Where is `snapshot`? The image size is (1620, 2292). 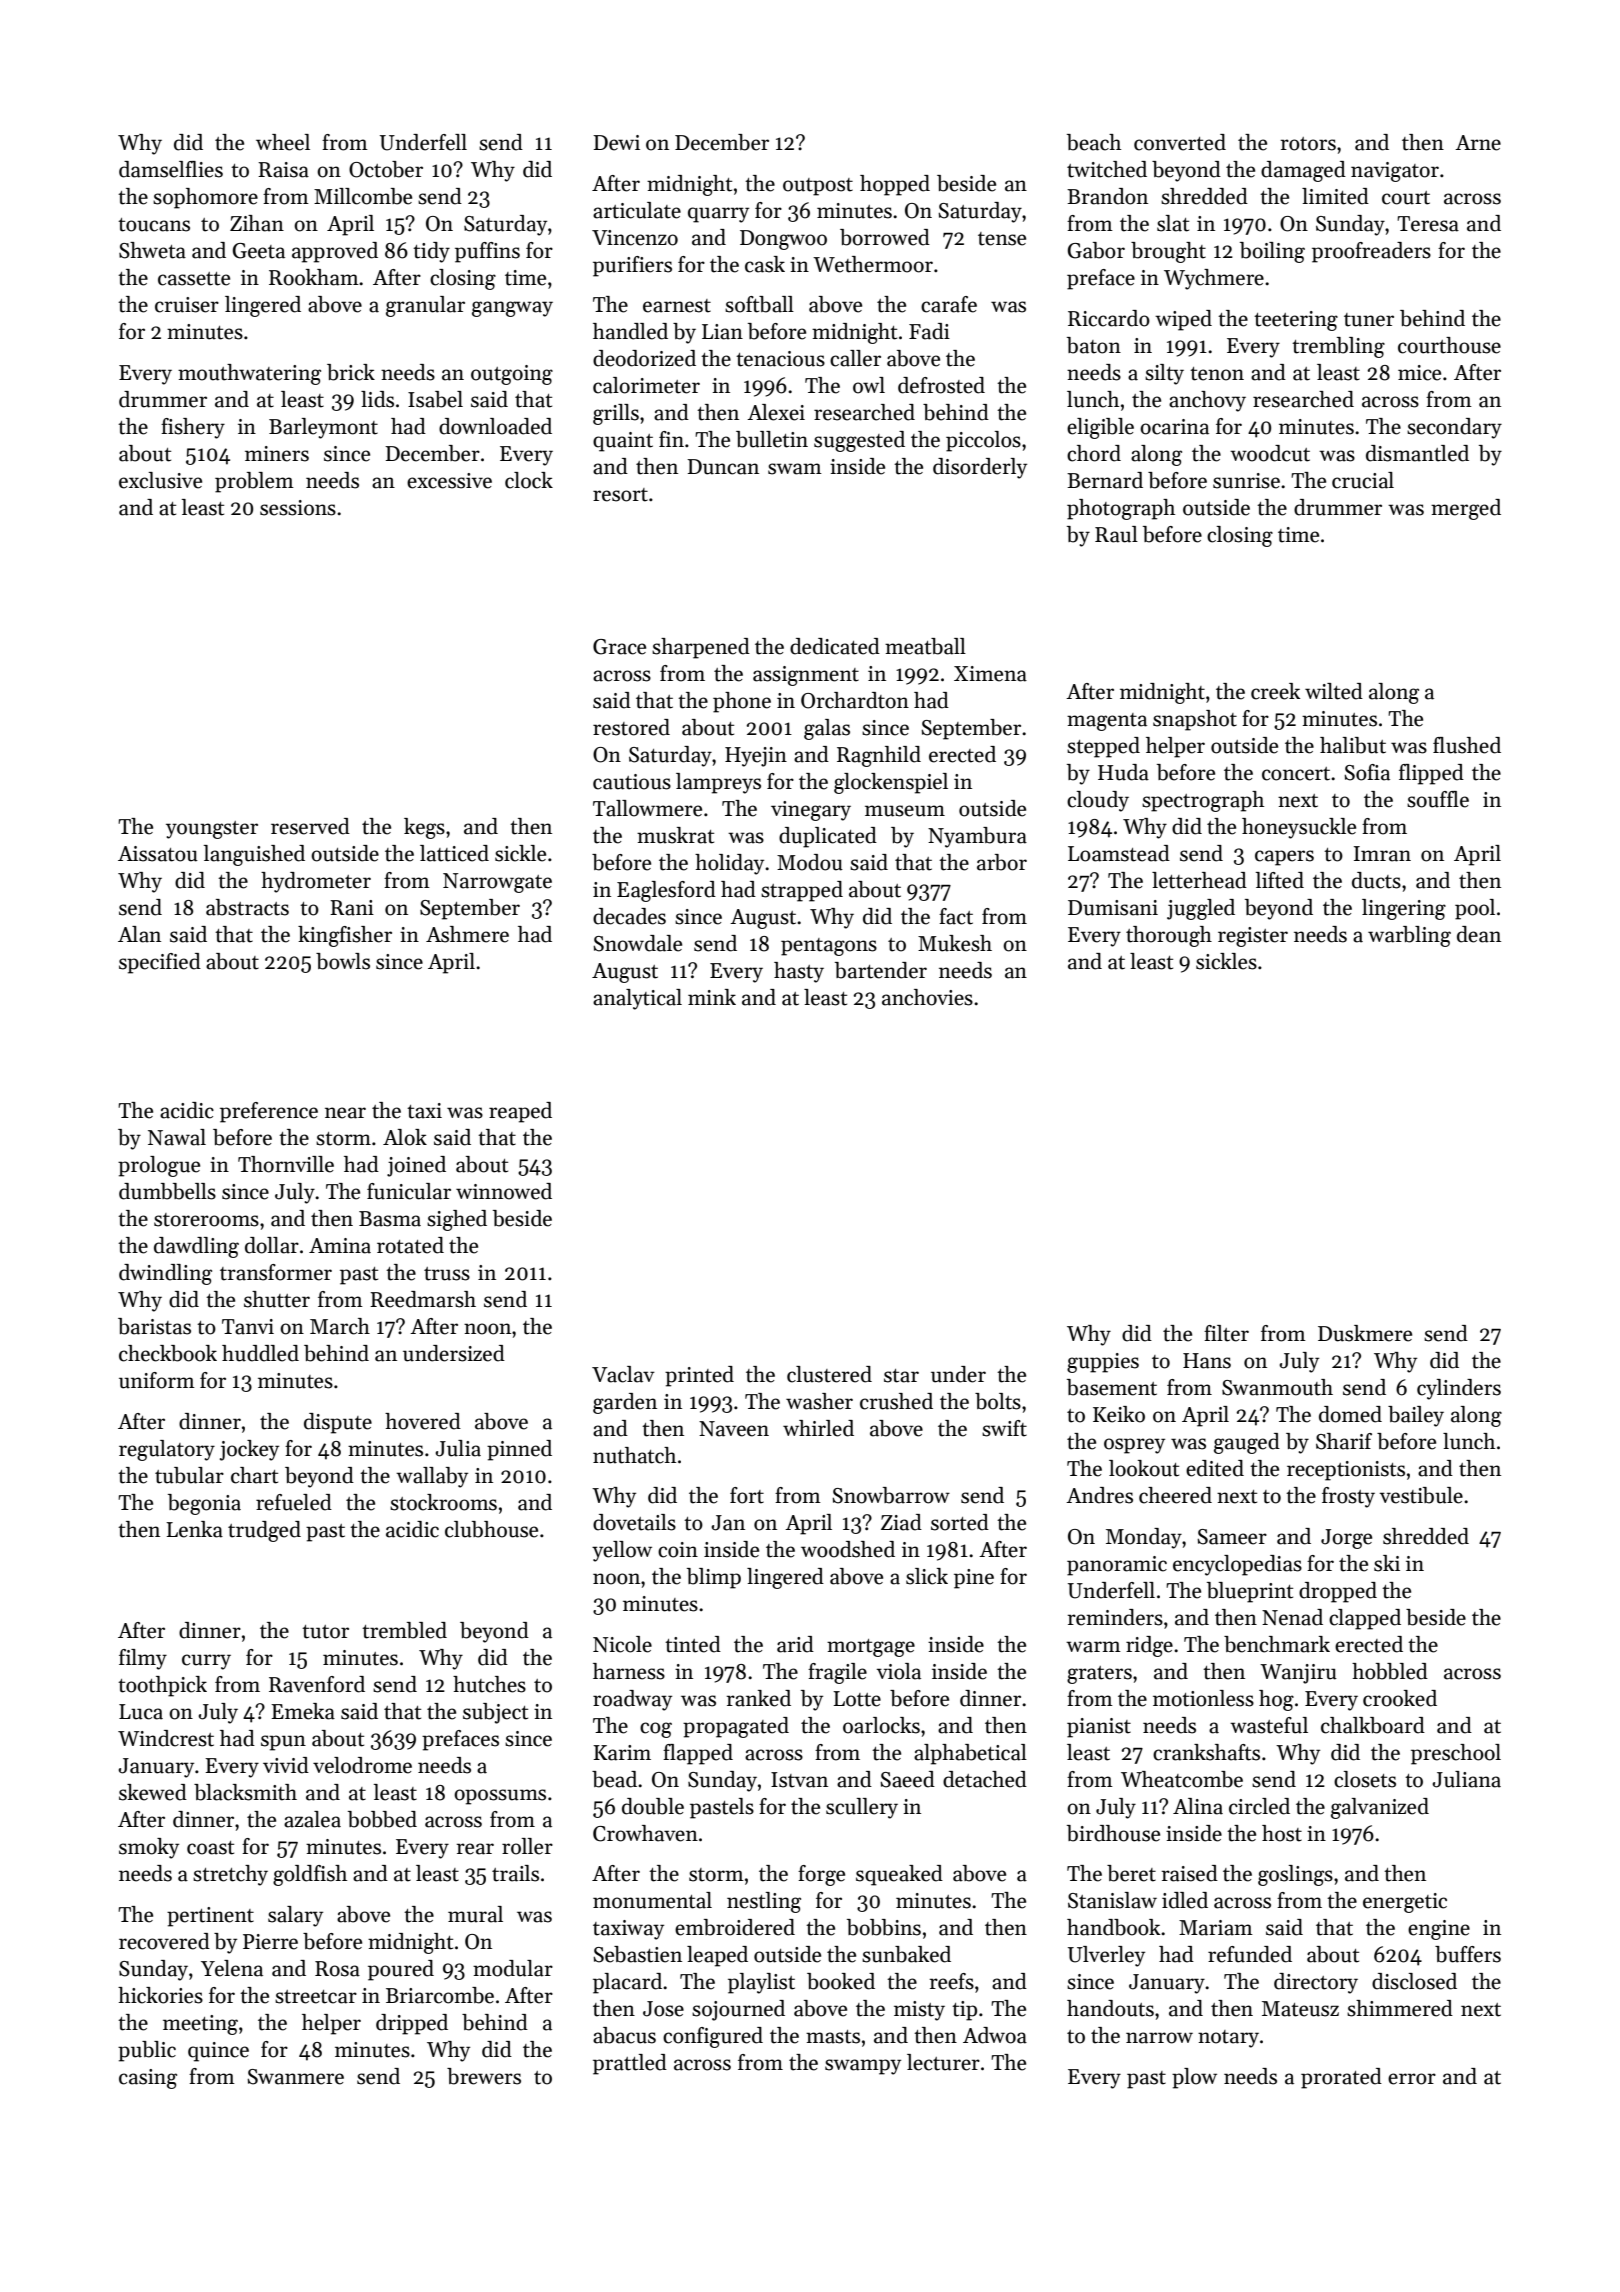
snapshot is located at coordinates (1195, 720).
